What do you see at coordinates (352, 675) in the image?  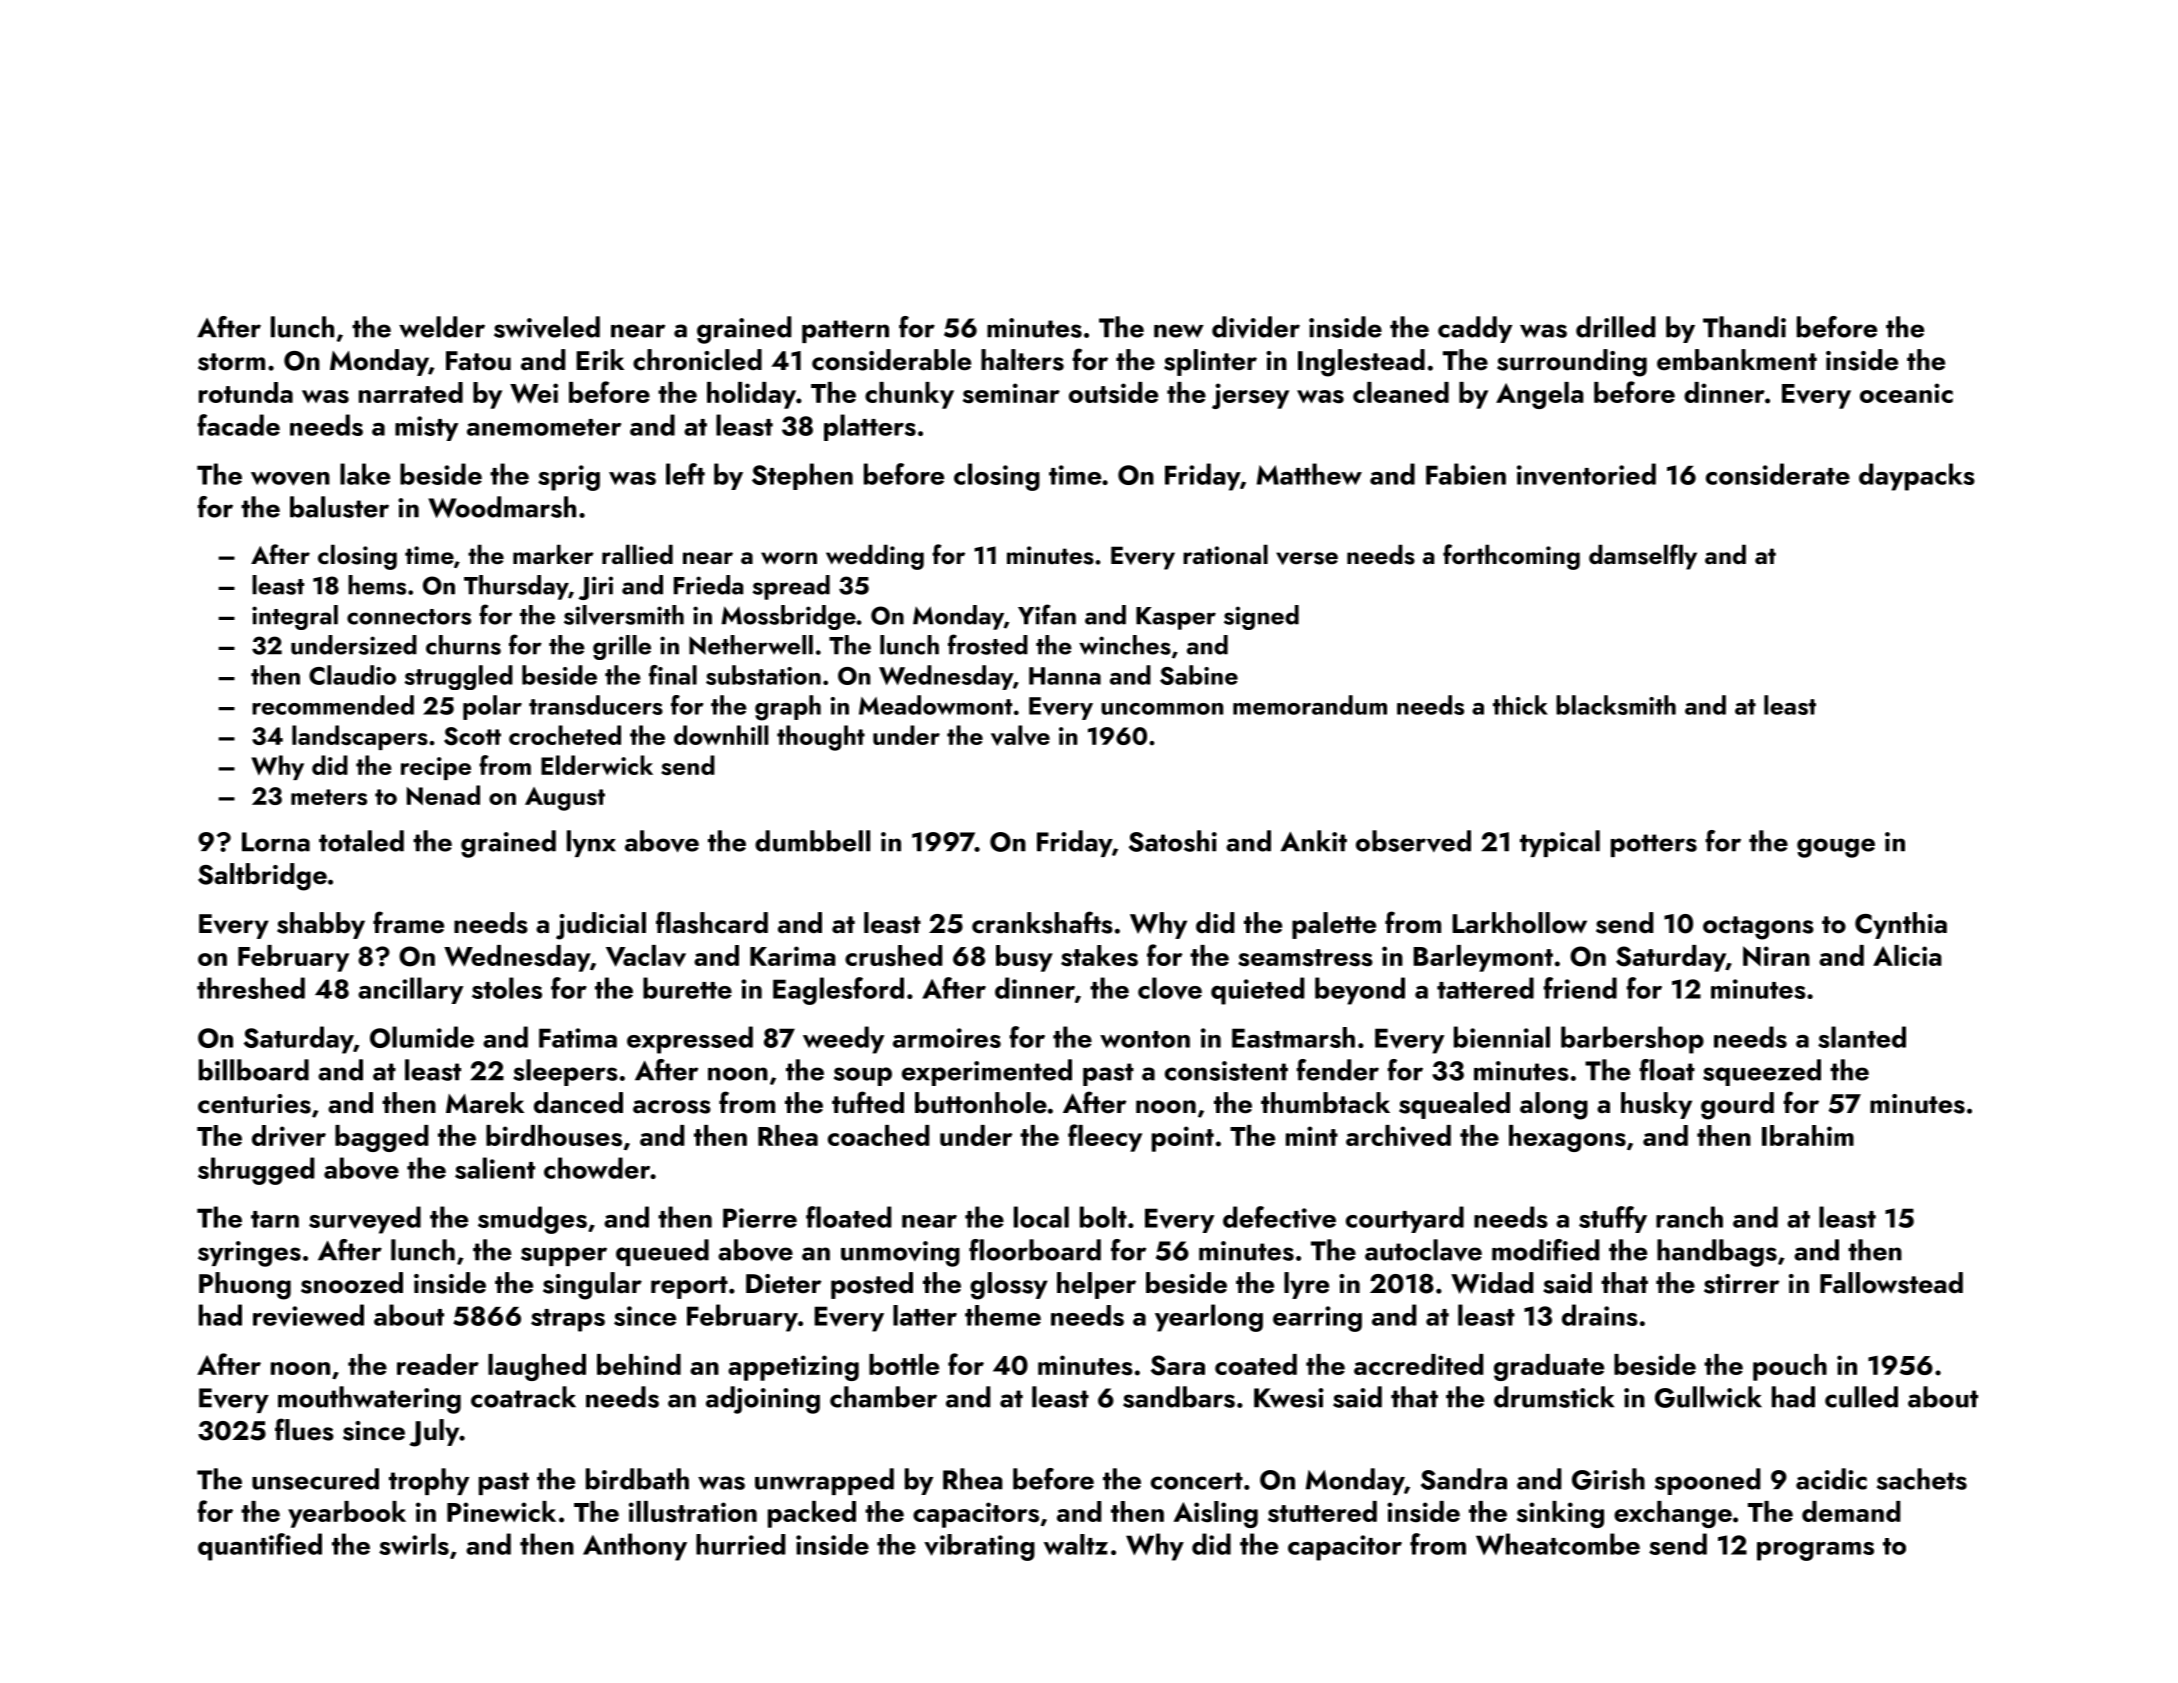 I see `Claudio` at bounding box center [352, 675].
